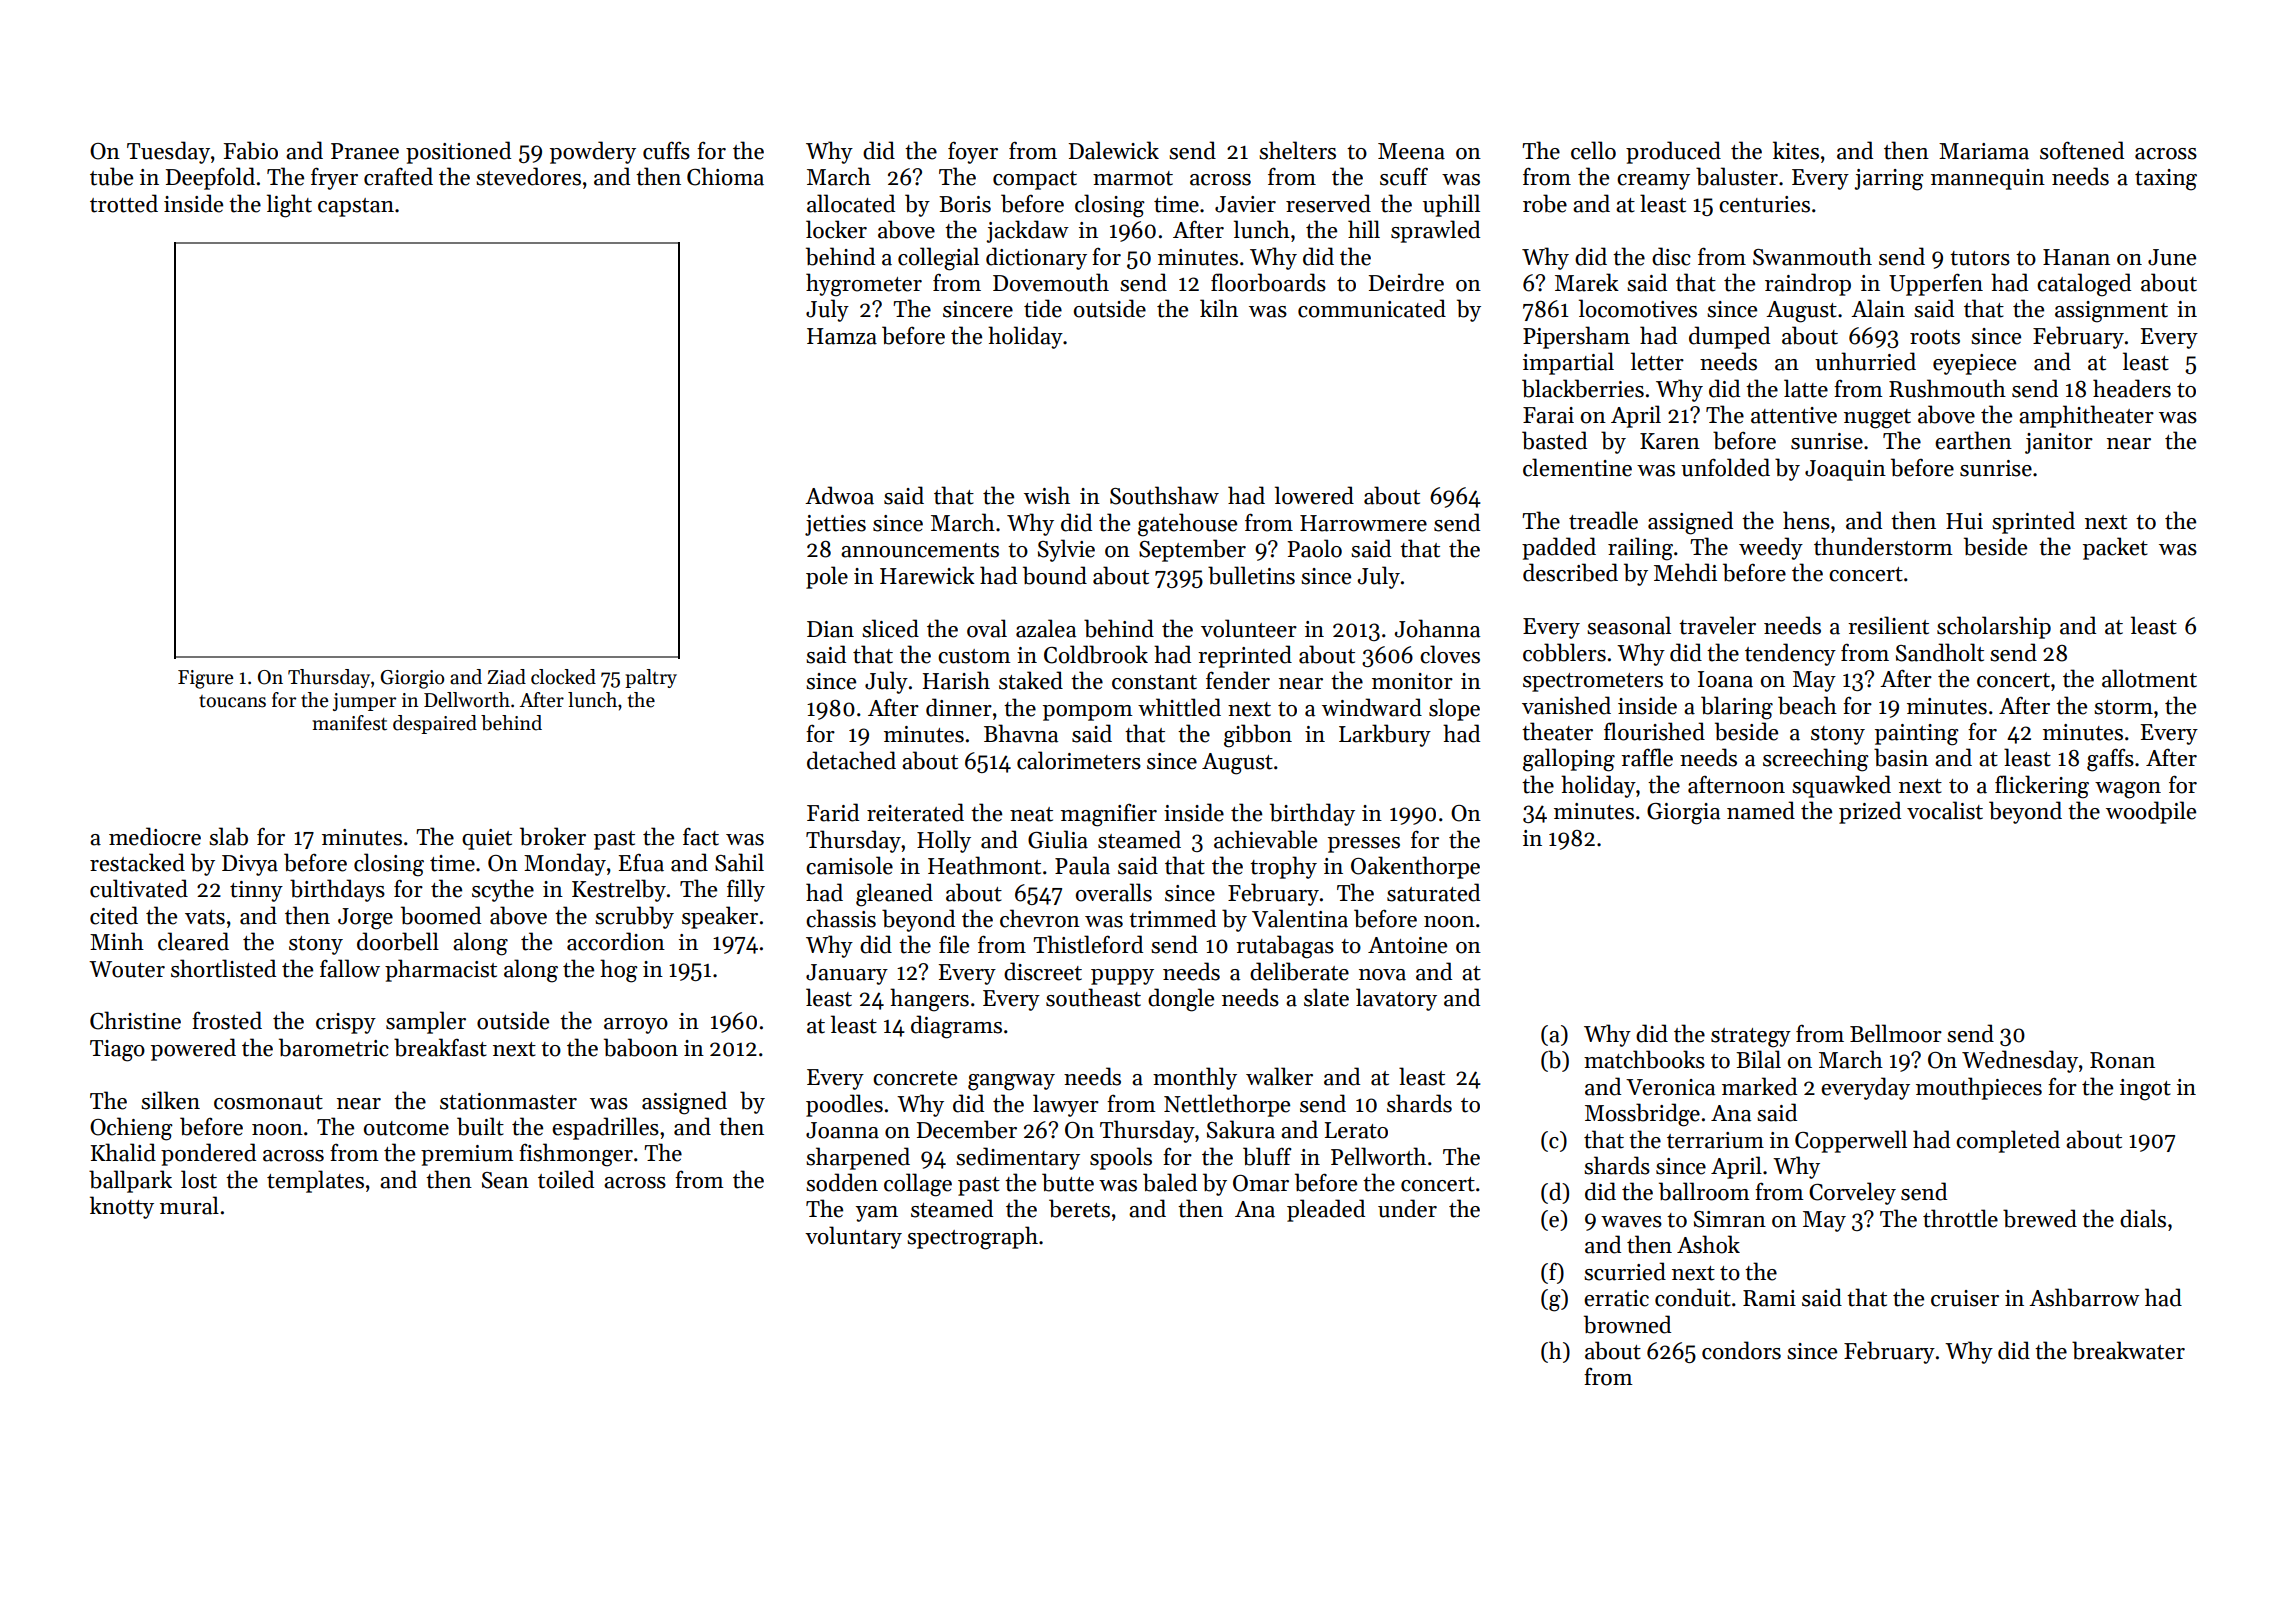 Image resolution: width=2287 pixels, height=1617 pixels. What do you see at coordinates (1326, 1210) in the document?
I see `pleaded` at bounding box center [1326, 1210].
